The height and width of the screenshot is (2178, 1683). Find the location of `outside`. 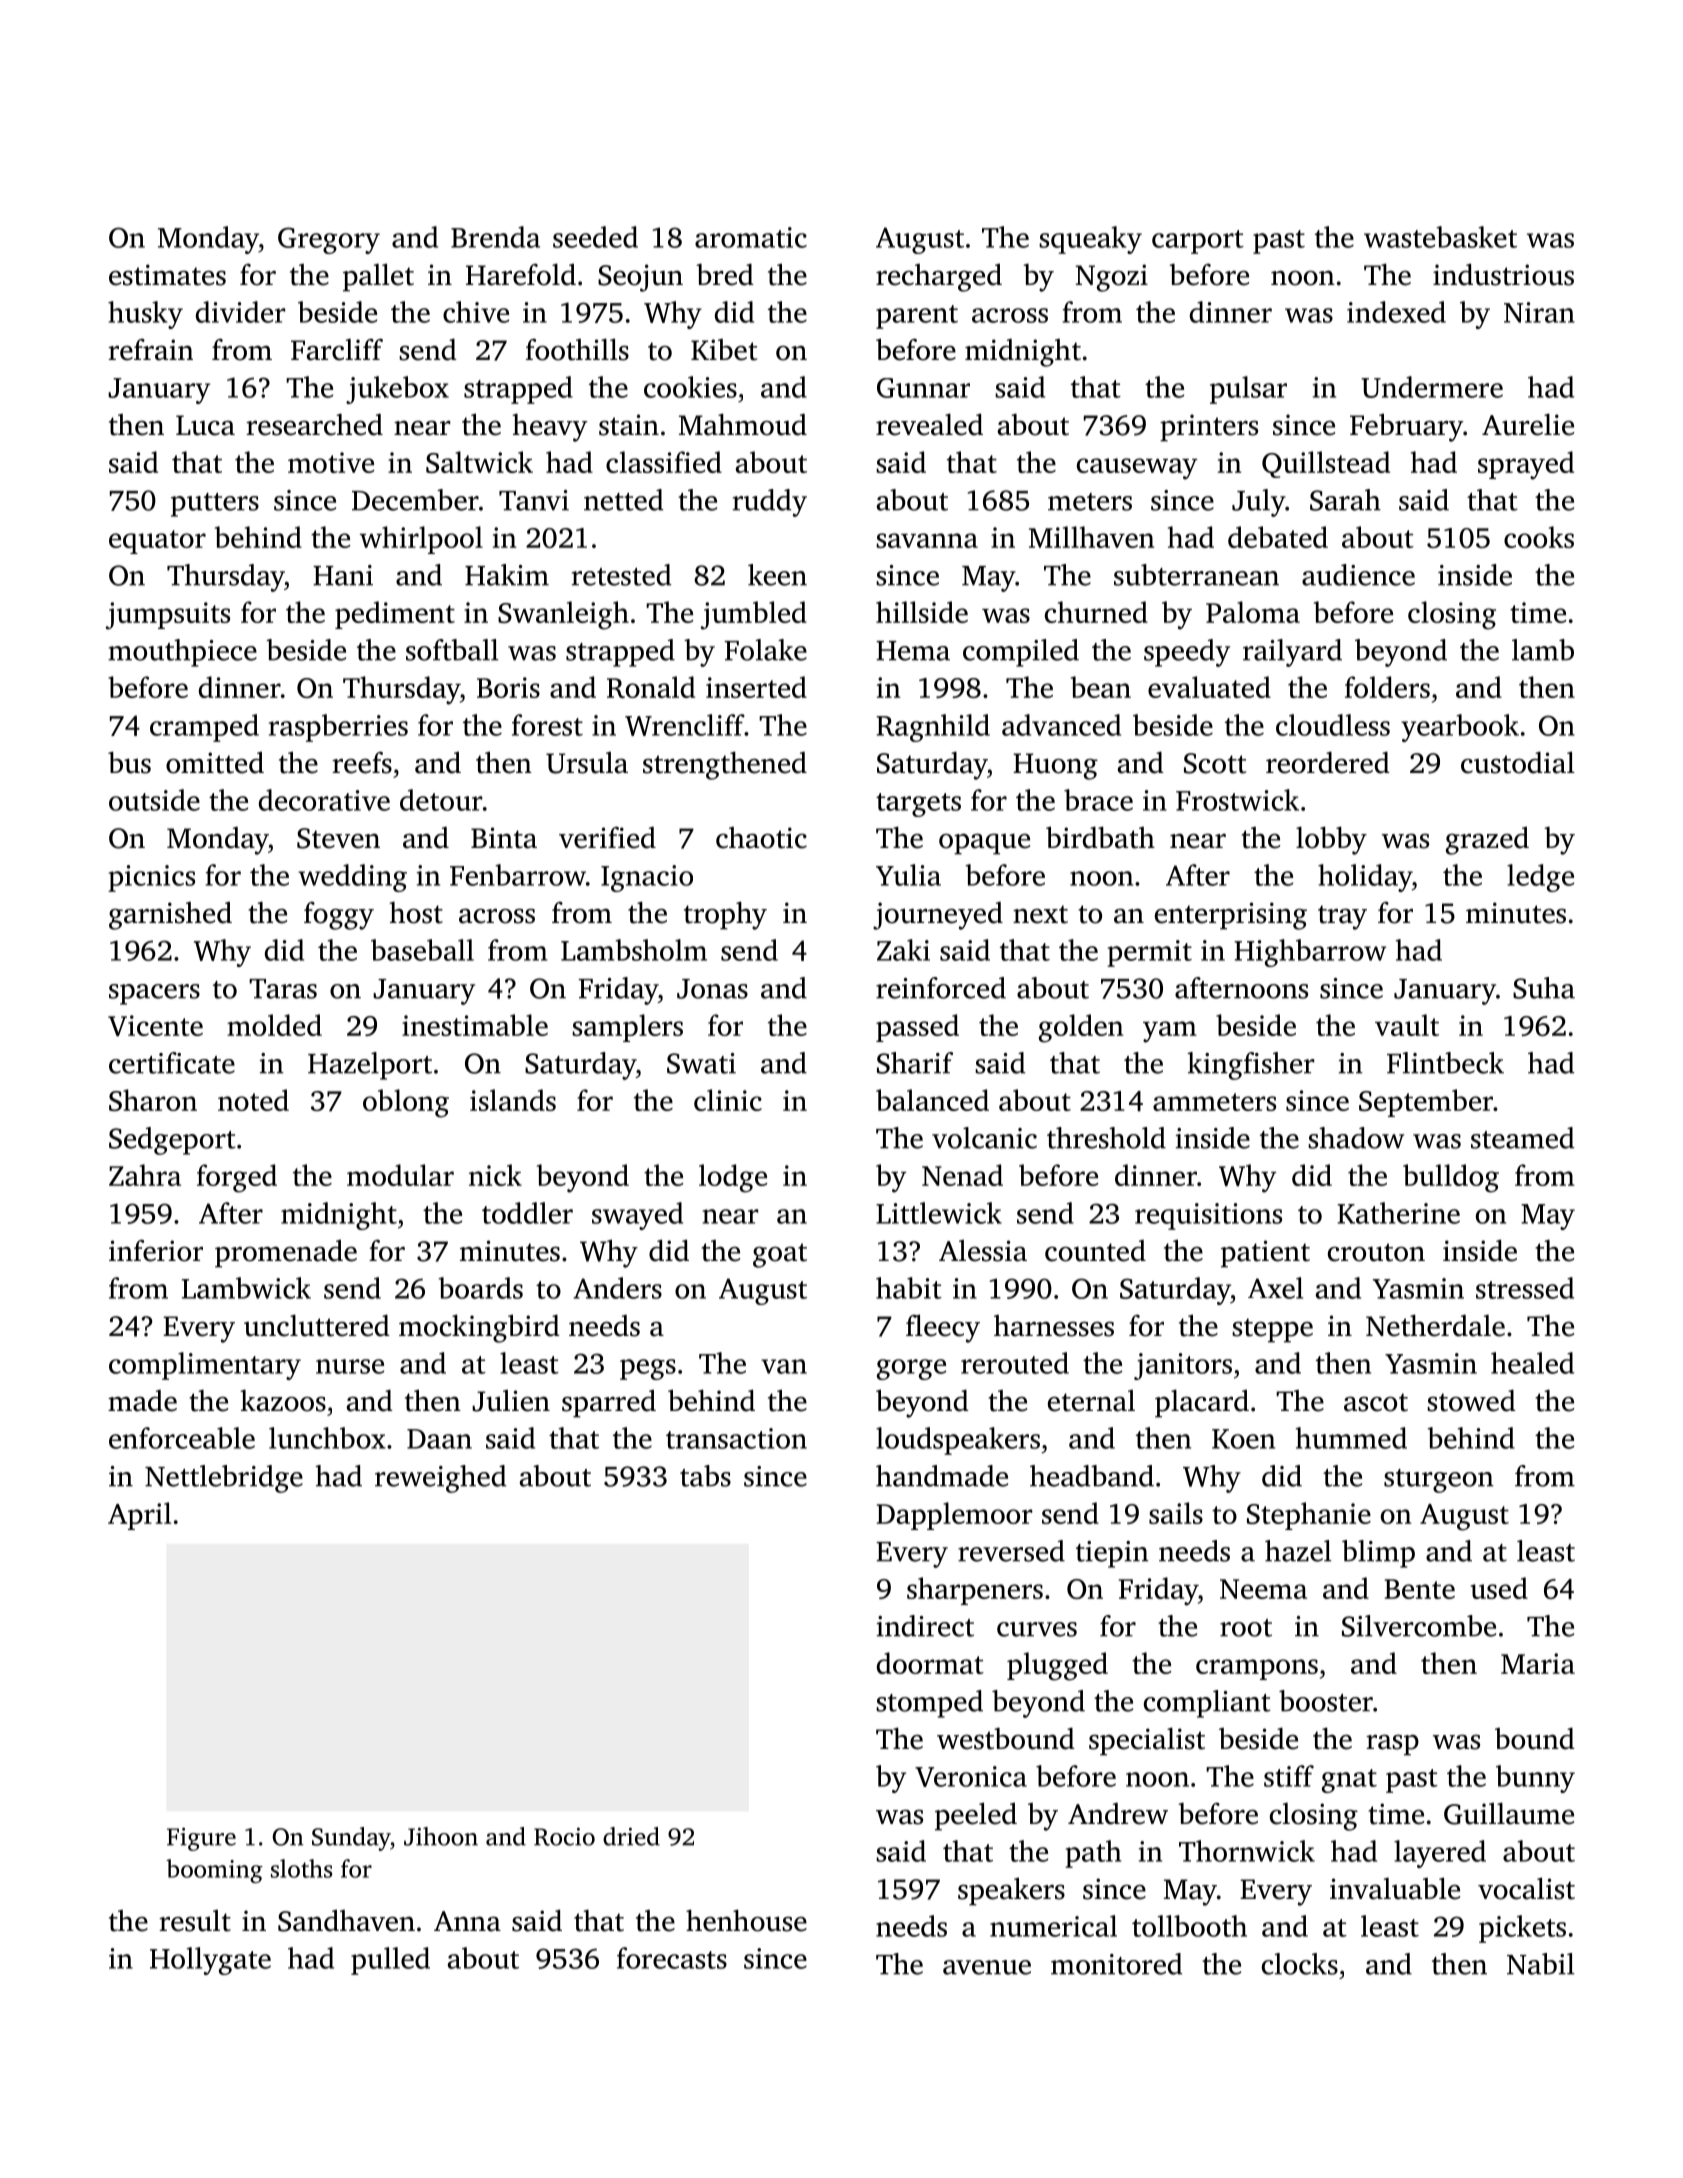

outside is located at coordinates (154, 800).
